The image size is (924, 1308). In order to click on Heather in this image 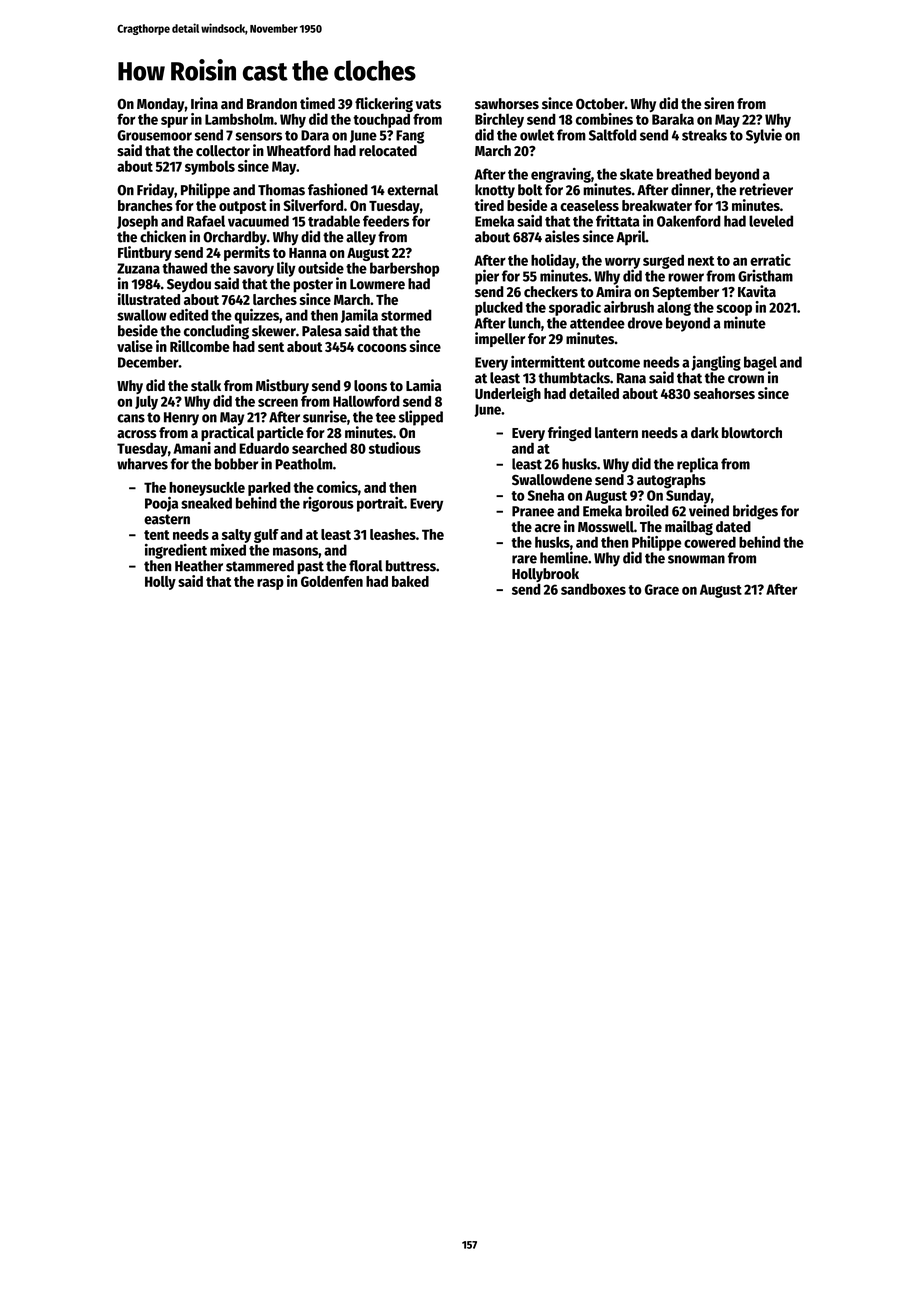, I will do `click(199, 566)`.
